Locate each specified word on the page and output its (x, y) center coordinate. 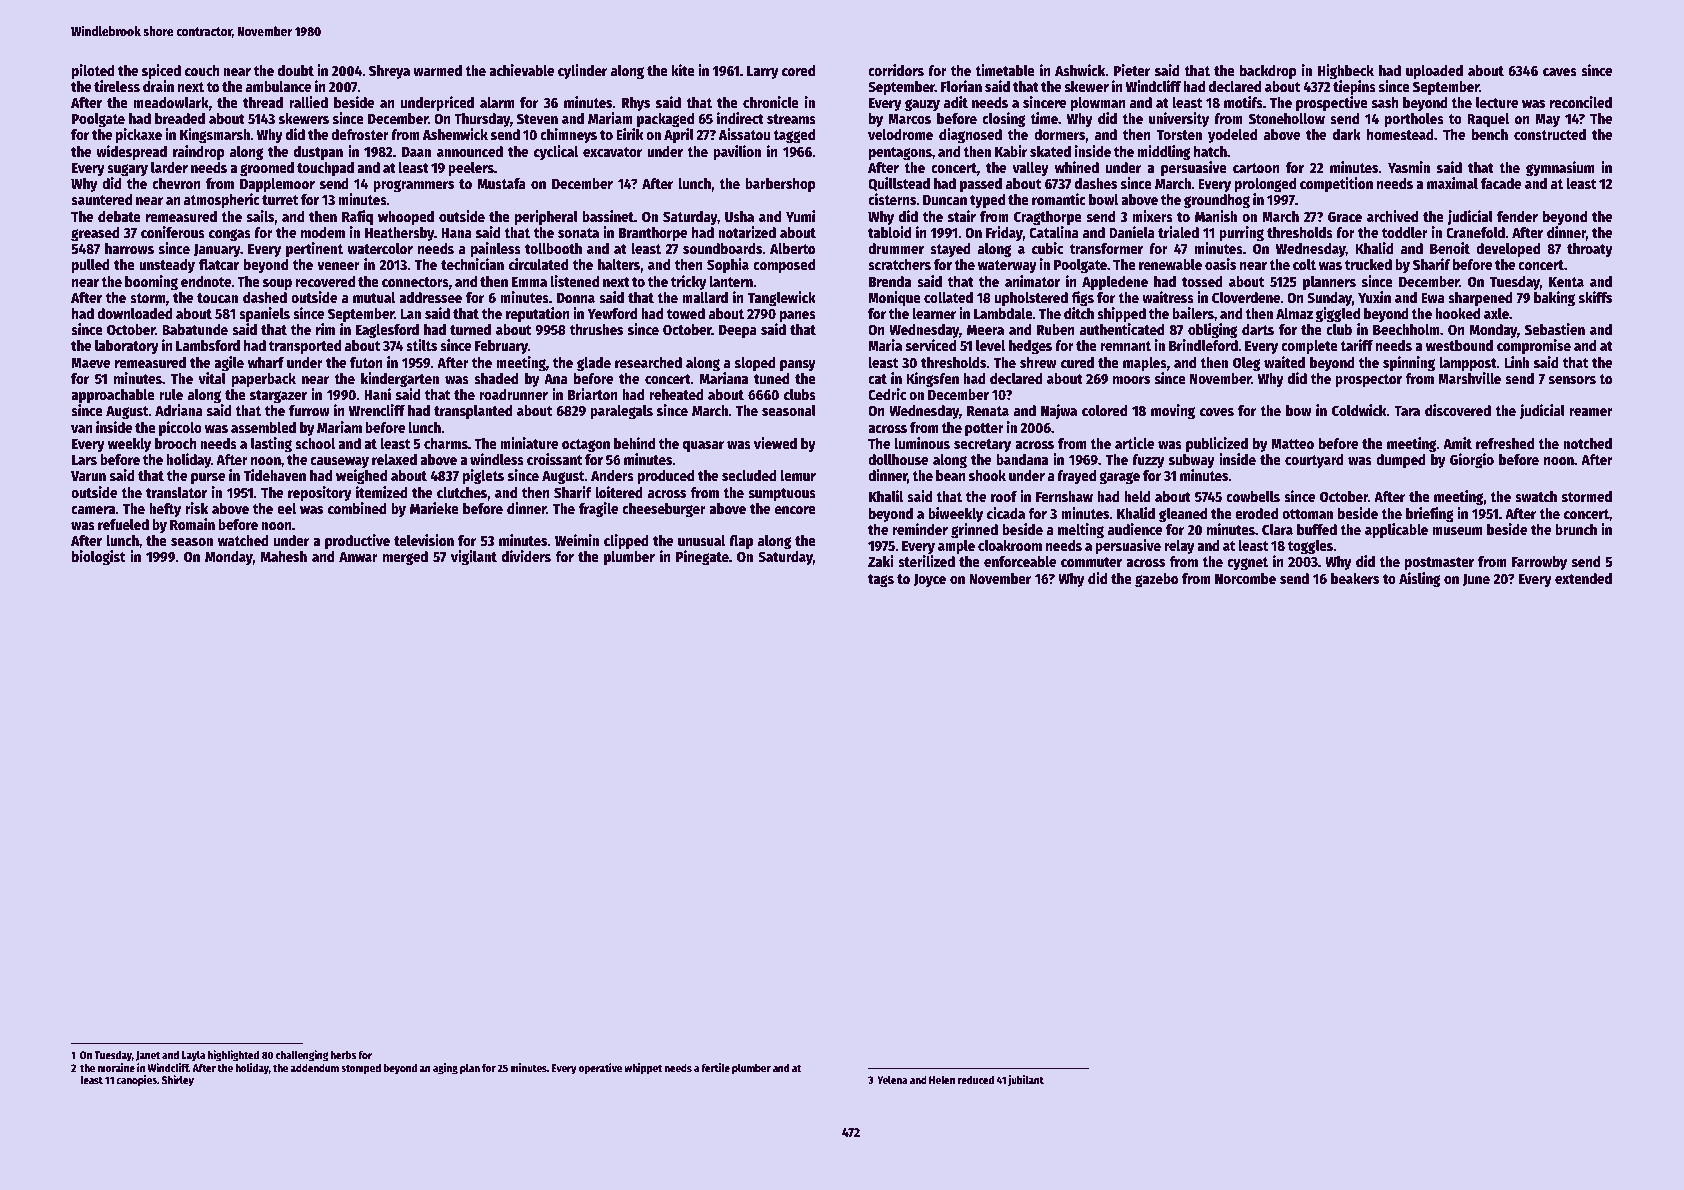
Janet (148, 1056)
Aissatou (744, 134)
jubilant (1026, 1080)
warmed (437, 70)
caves (1560, 72)
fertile (715, 1067)
